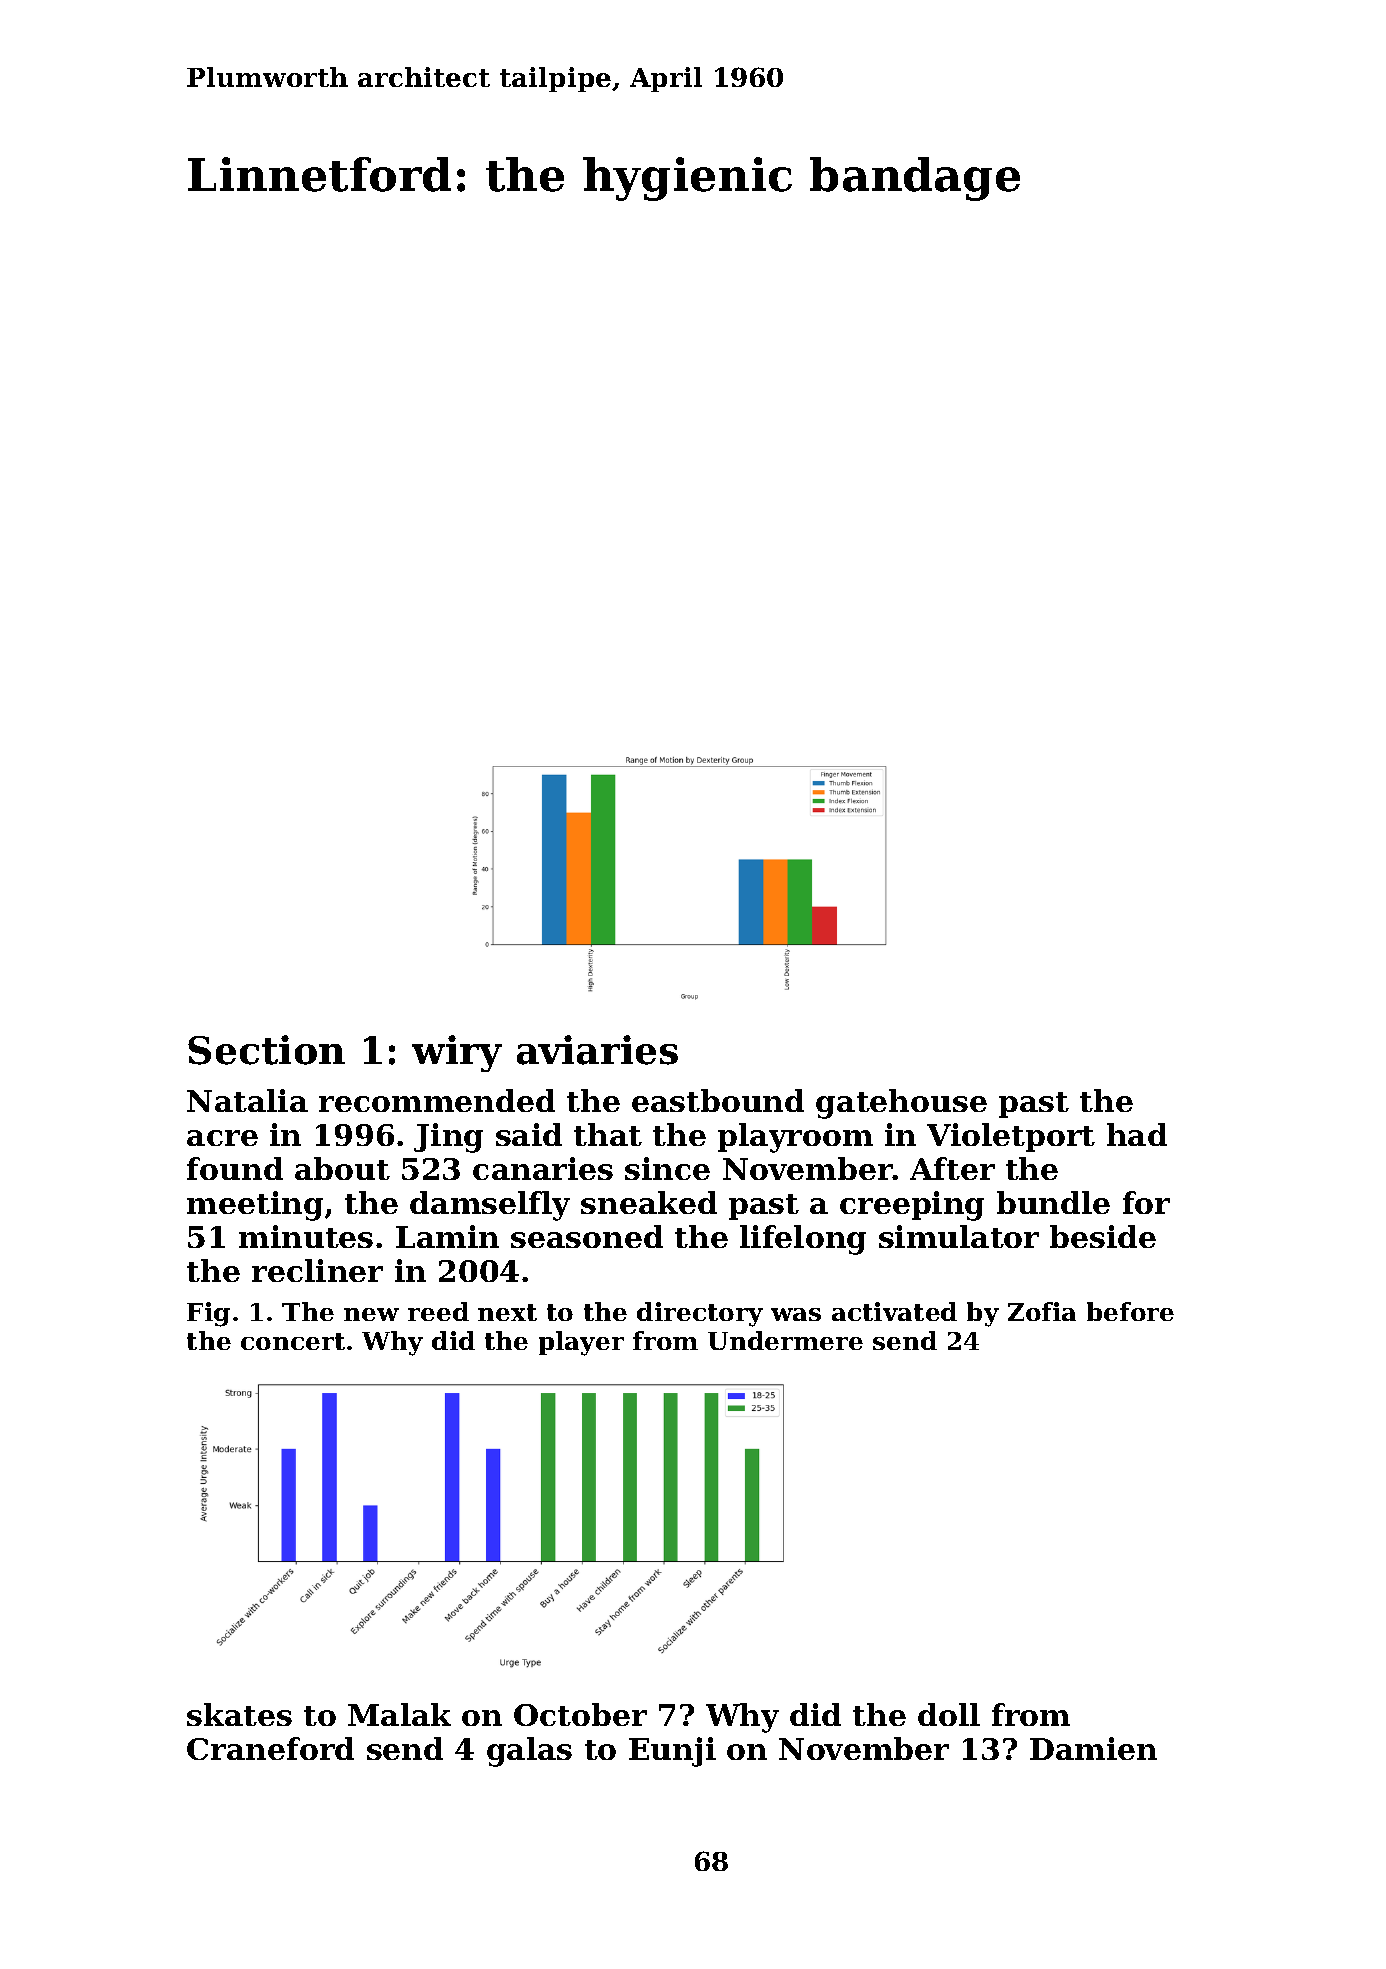  I want to click on concert, so click(293, 1341).
